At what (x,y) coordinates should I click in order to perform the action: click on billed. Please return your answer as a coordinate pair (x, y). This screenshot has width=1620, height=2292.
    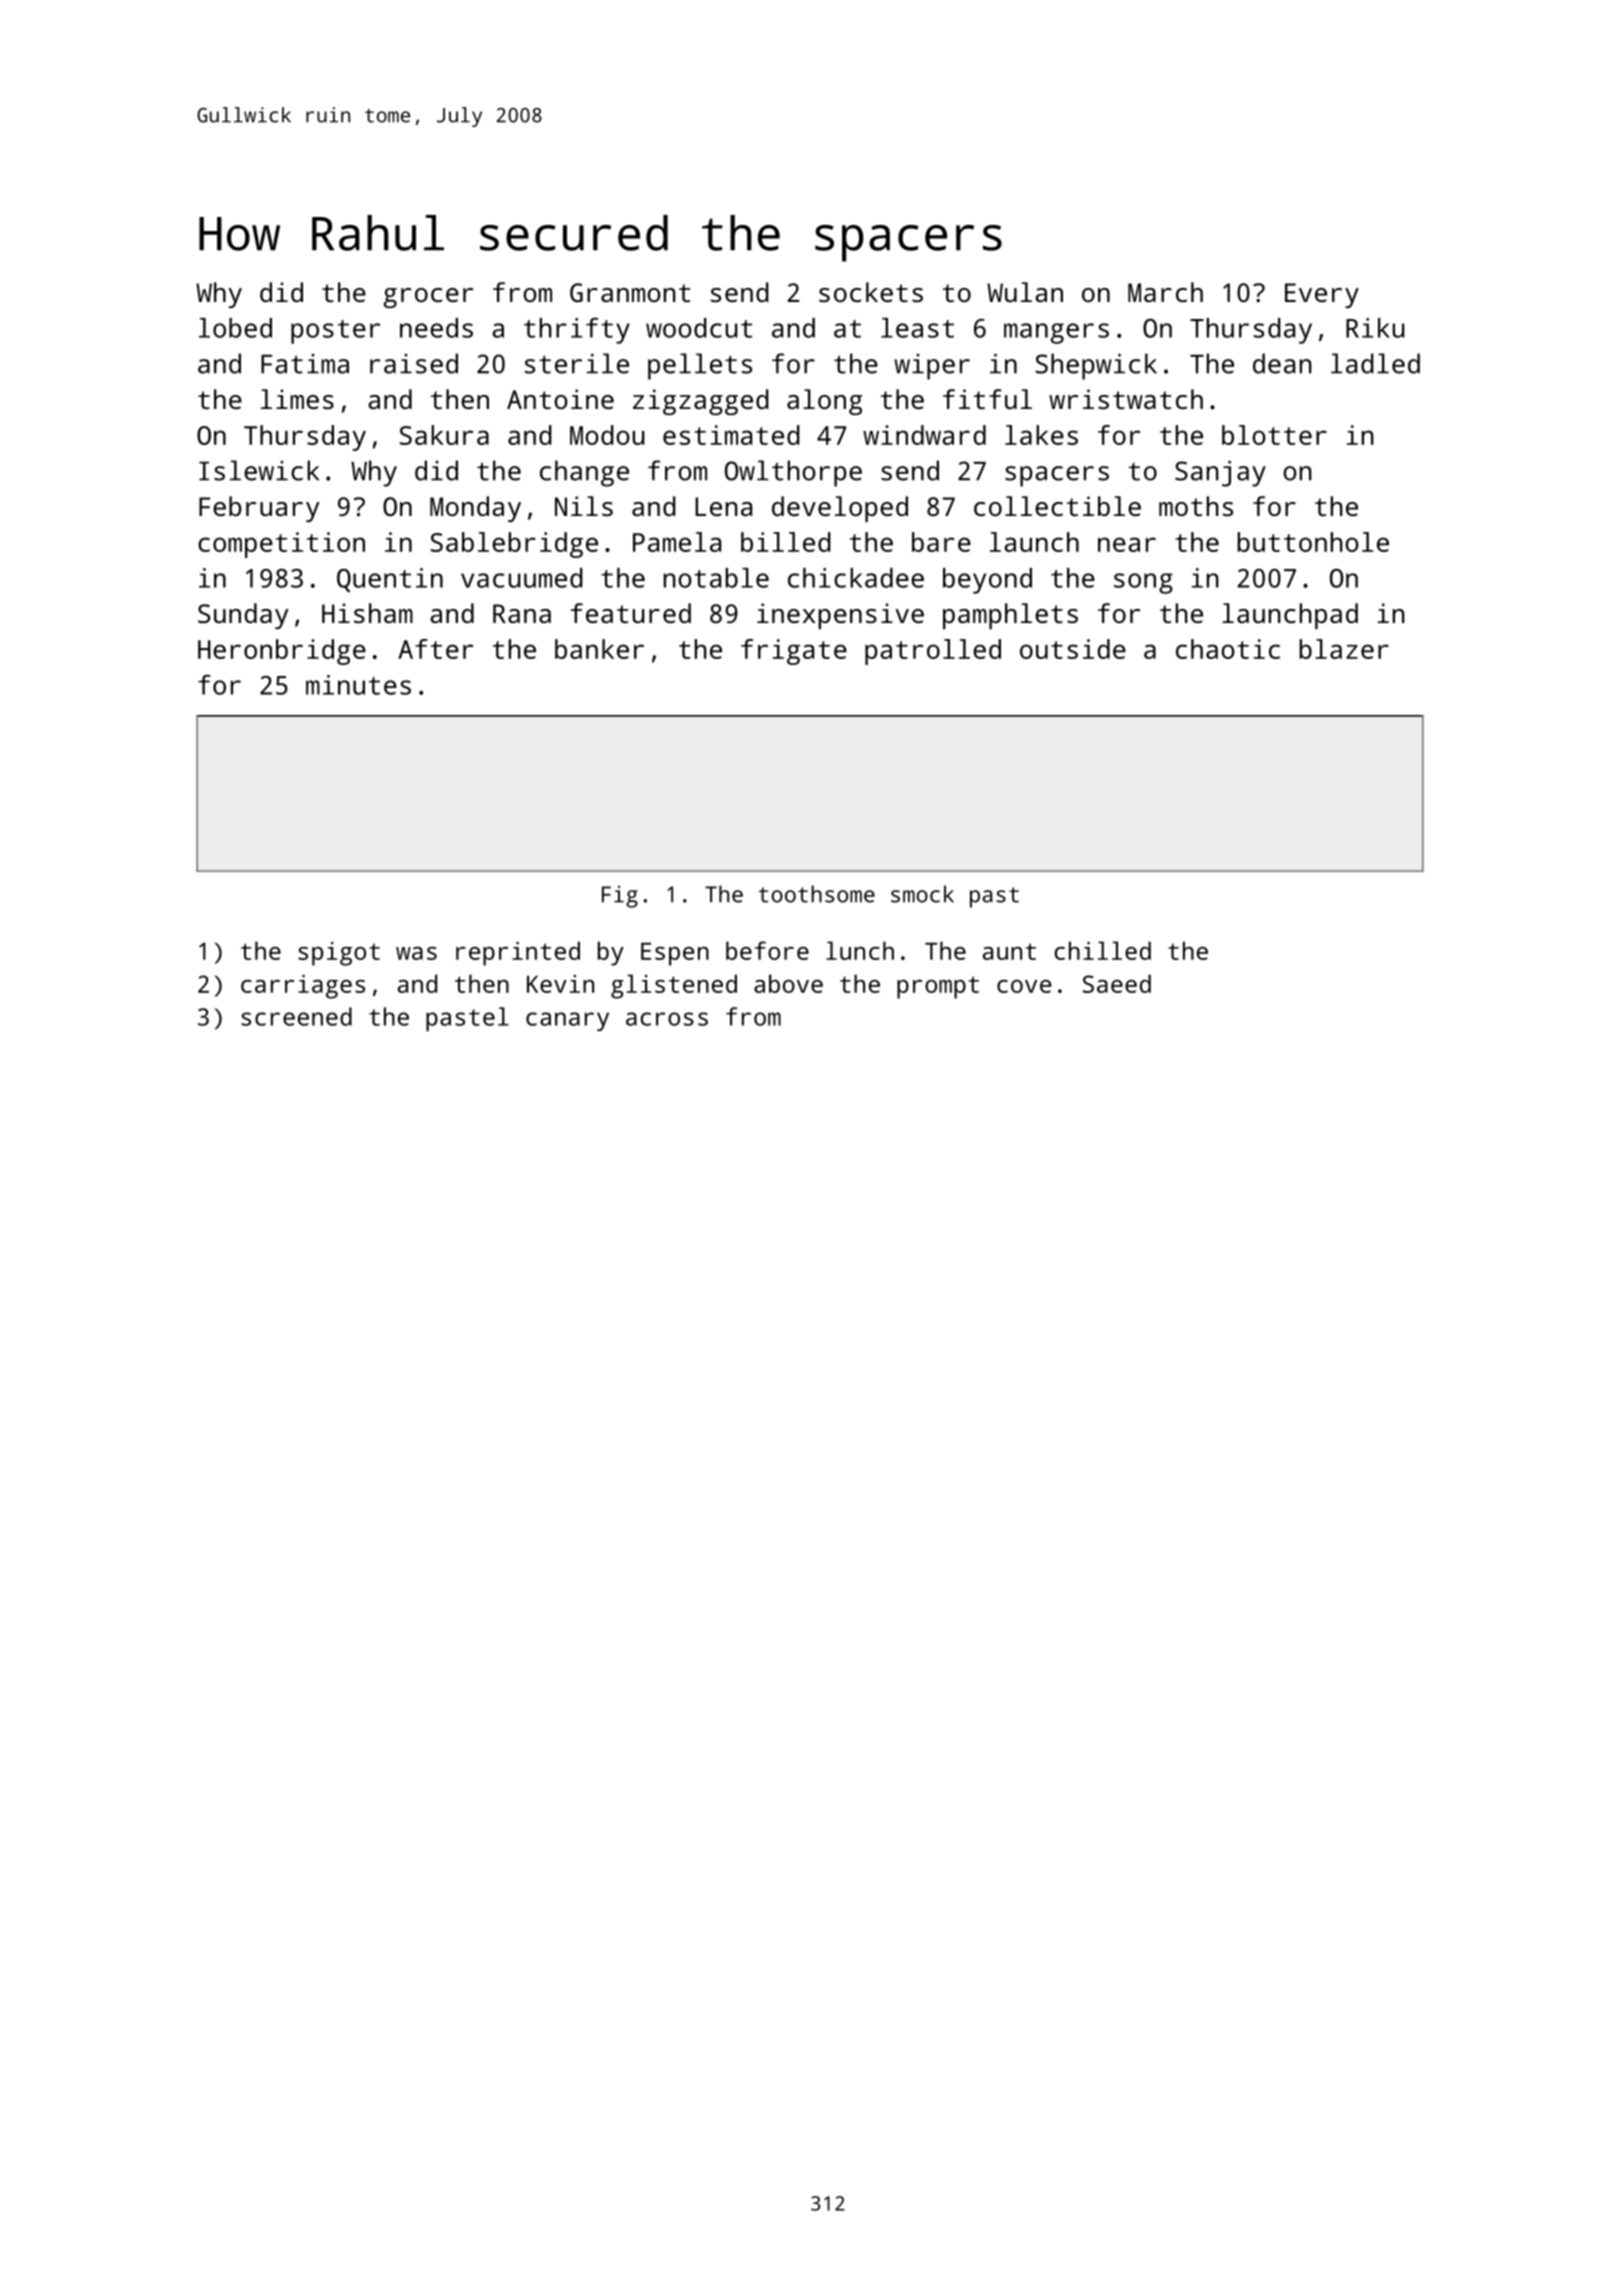
    Looking at the image, I should click on (786, 542).
